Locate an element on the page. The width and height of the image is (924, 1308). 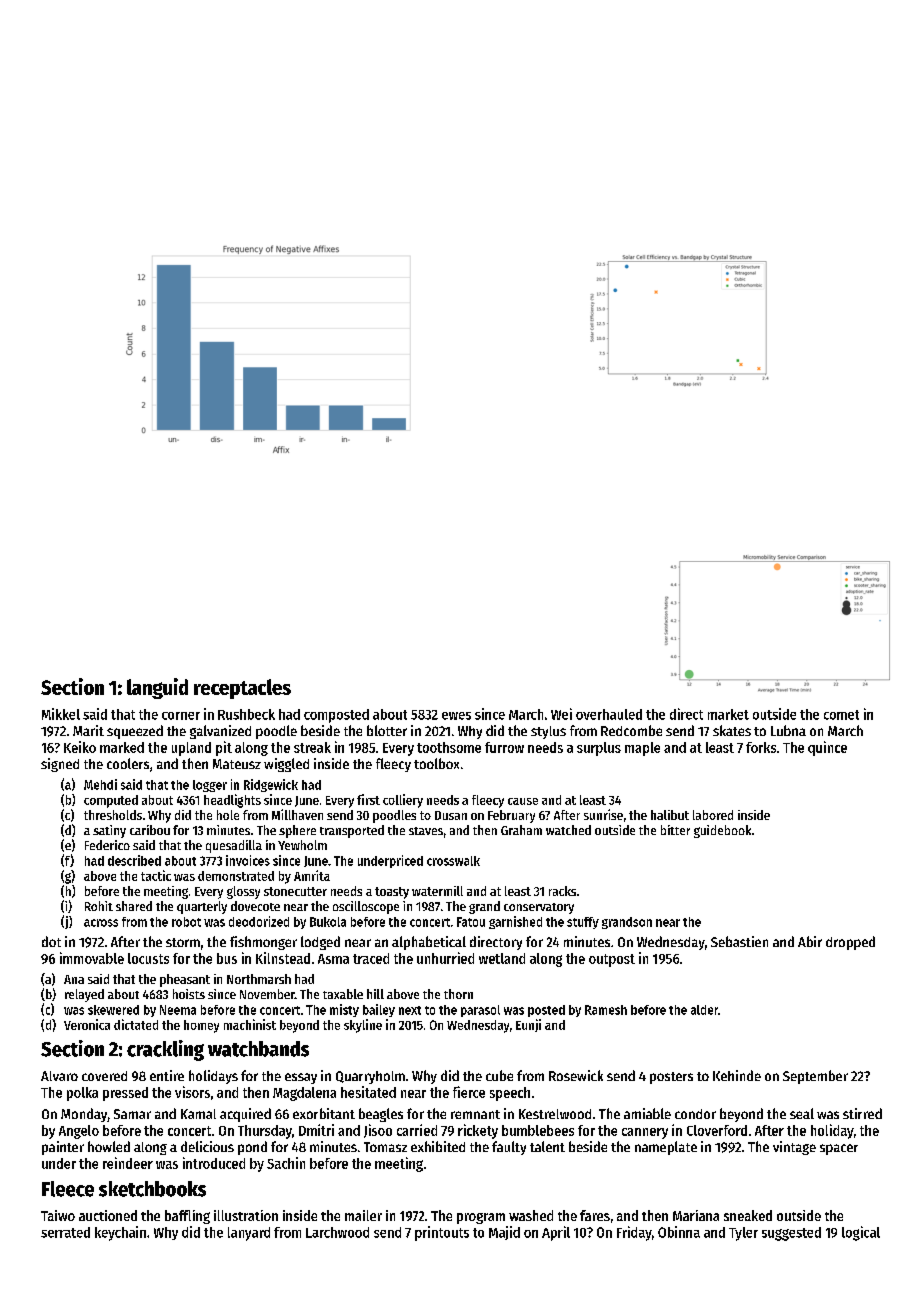
toolbox is located at coordinates (436, 763).
